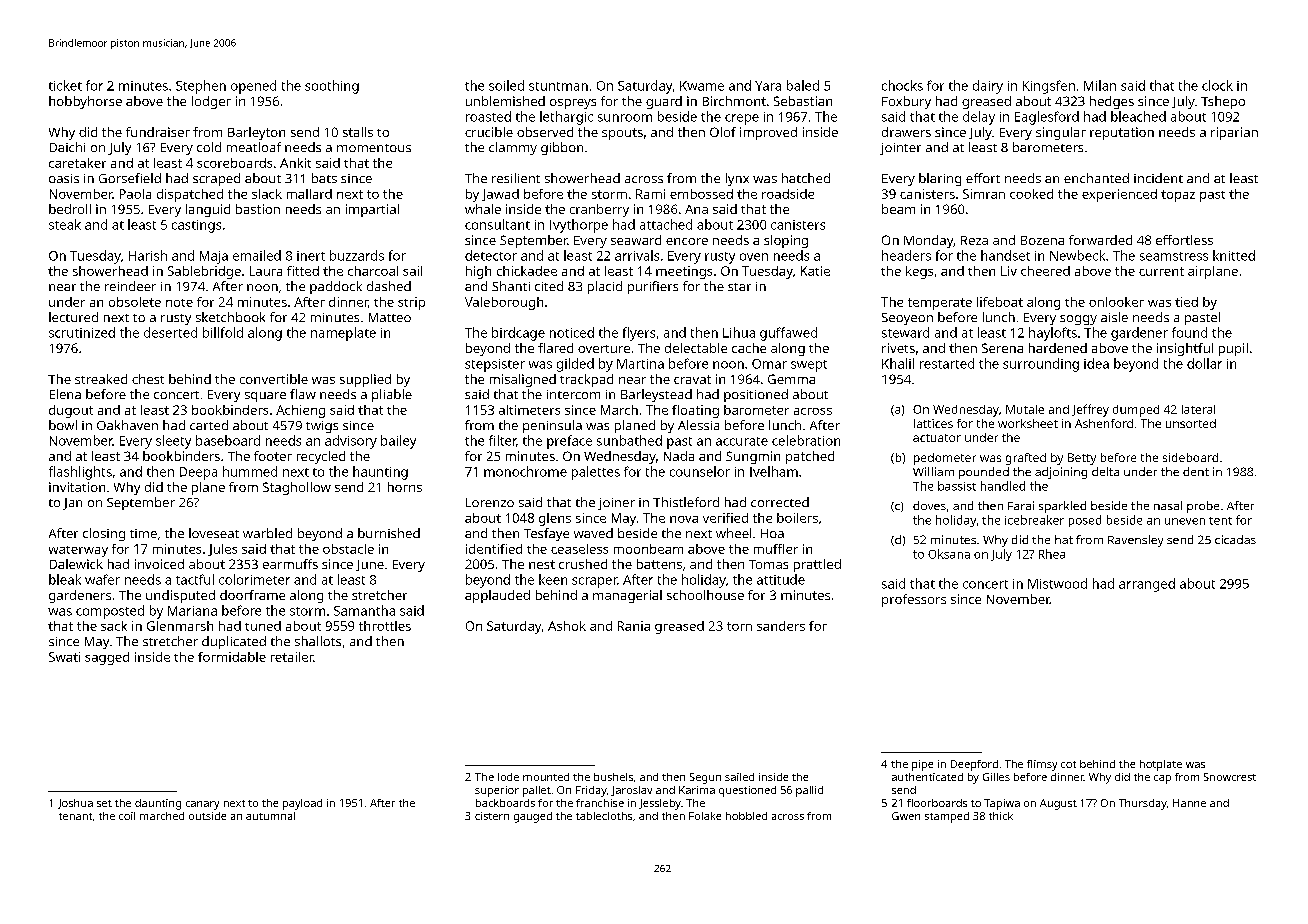  I want to click on improved, so click(768, 133).
